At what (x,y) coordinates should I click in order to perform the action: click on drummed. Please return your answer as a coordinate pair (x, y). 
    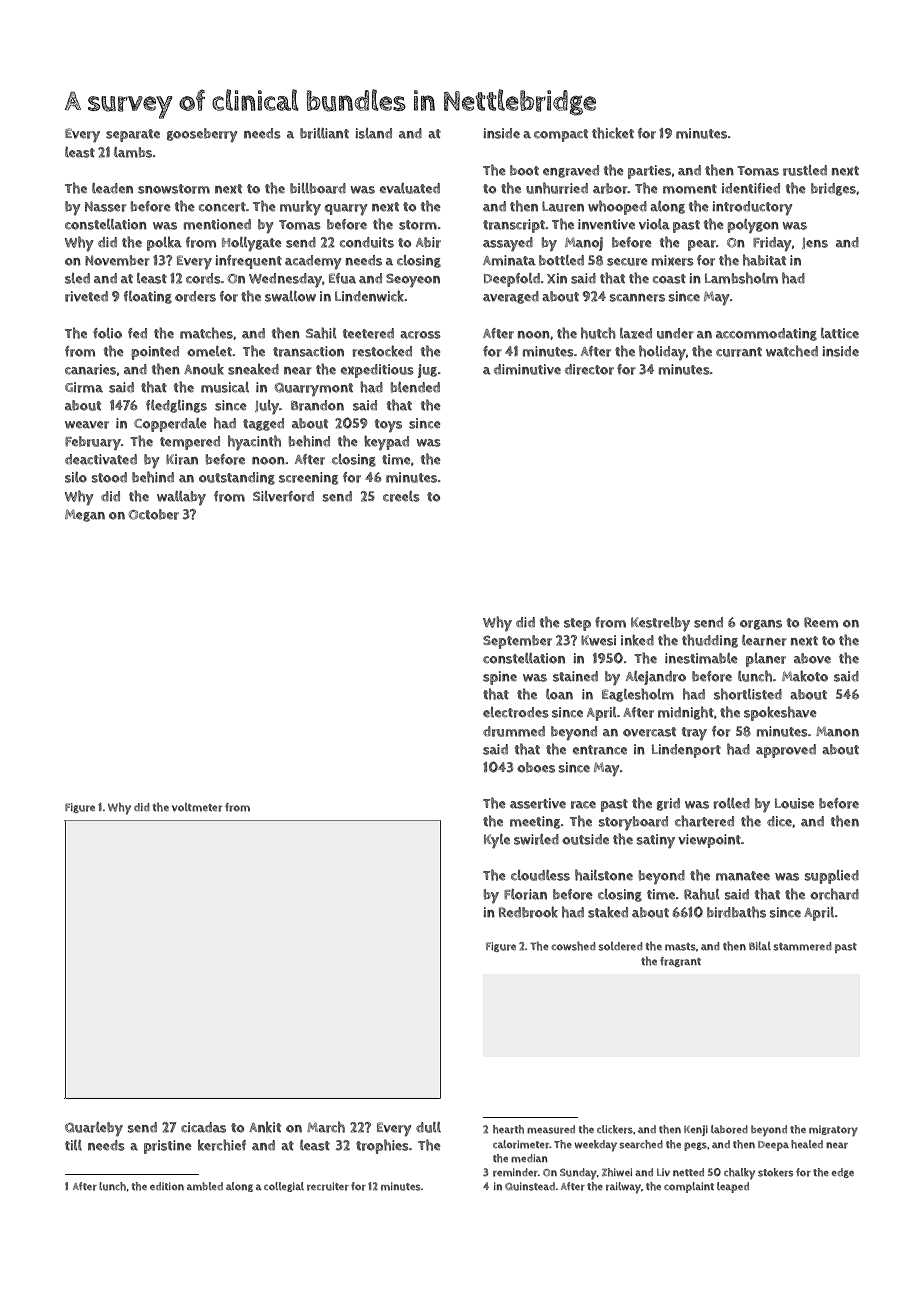
    Looking at the image, I should click on (514, 731).
